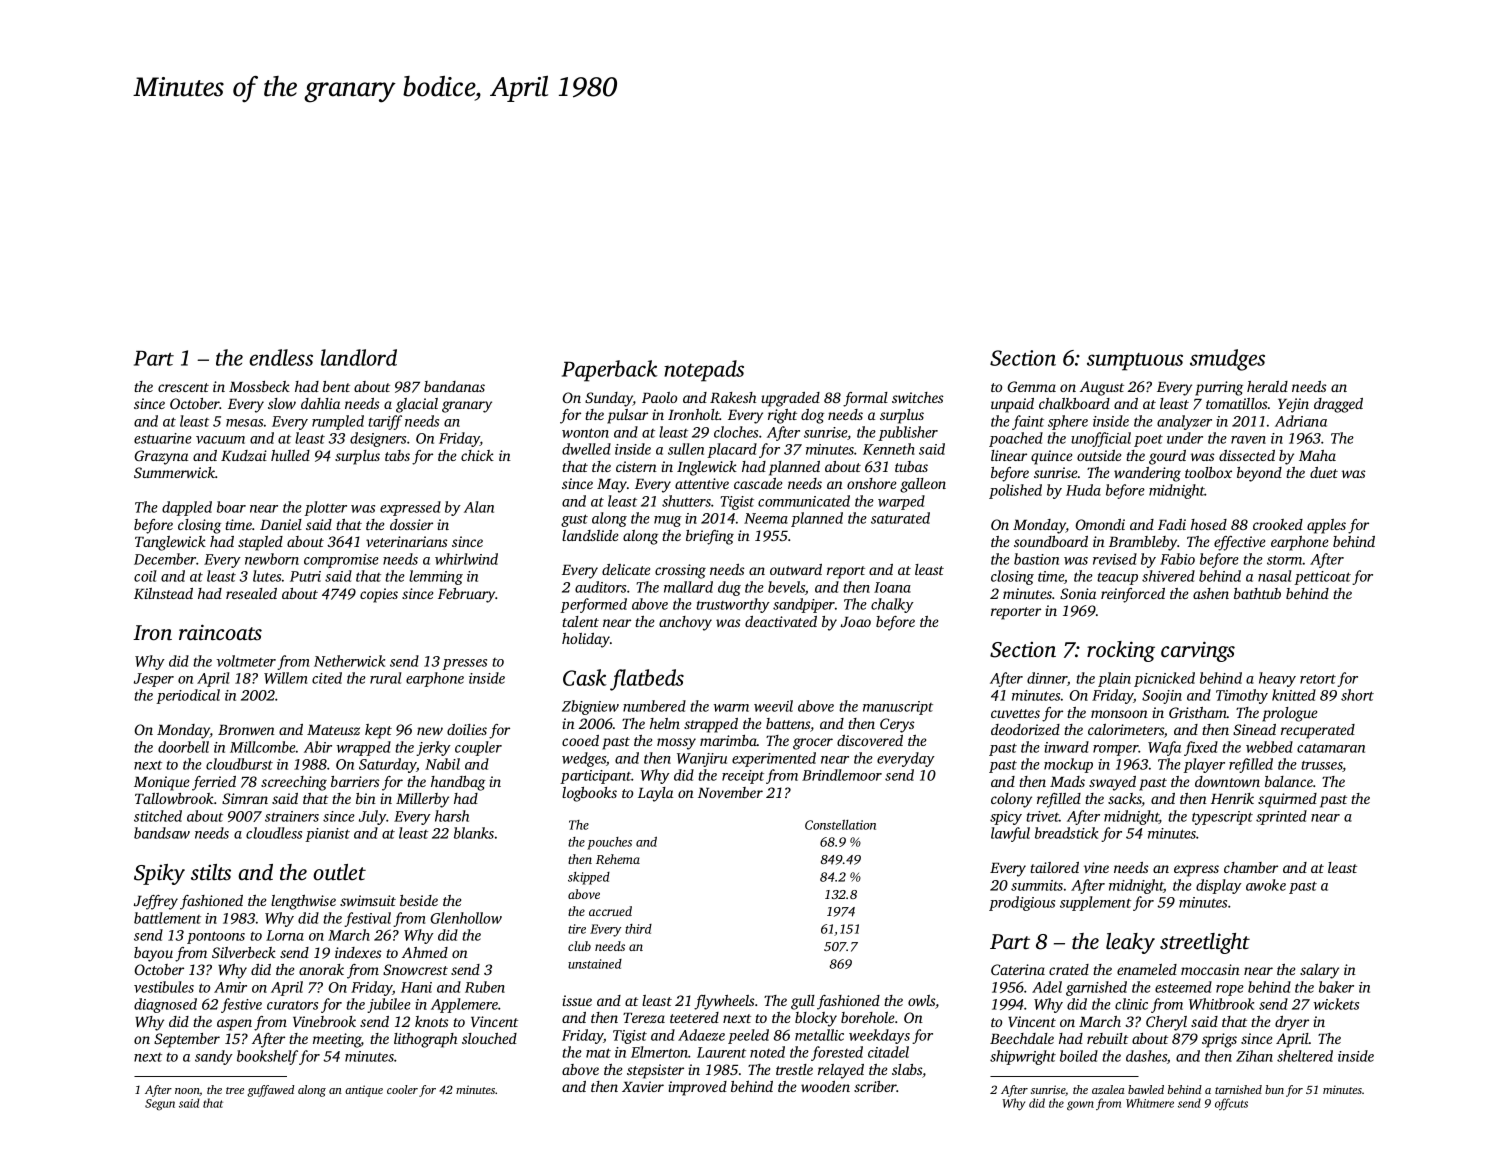 The width and height of the screenshot is (1510, 1167). What do you see at coordinates (875, 1086) in the screenshot?
I see `scriber` at bounding box center [875, 1086].
